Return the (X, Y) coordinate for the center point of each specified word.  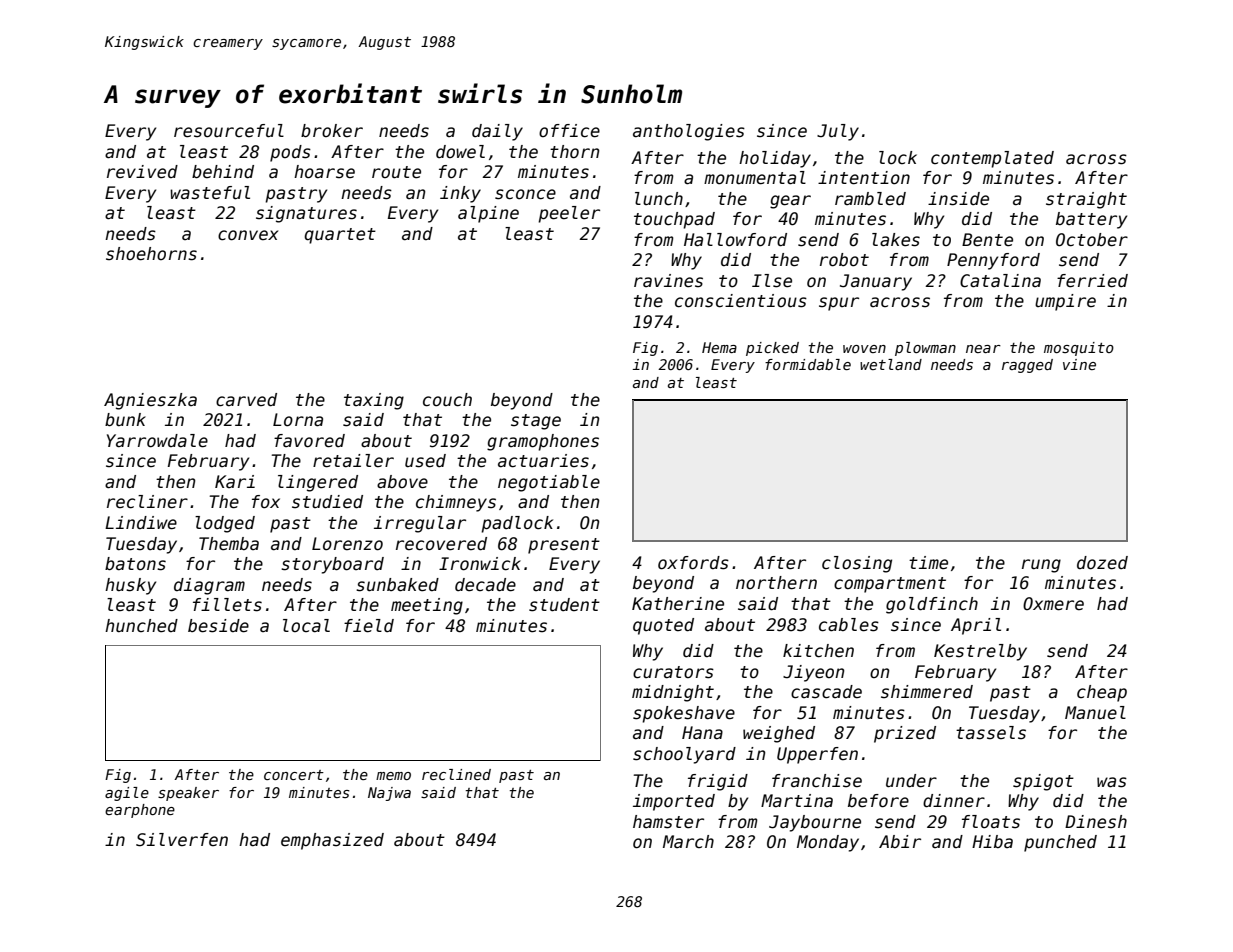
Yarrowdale (157, 441)
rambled (870, 199)
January (876, 282)
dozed (1102, 563)
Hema (719, 347)
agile (127, 794)
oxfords (693, 563)
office (569, 131)
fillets (227, 605)
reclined (456, 774)
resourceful (229, 131)
